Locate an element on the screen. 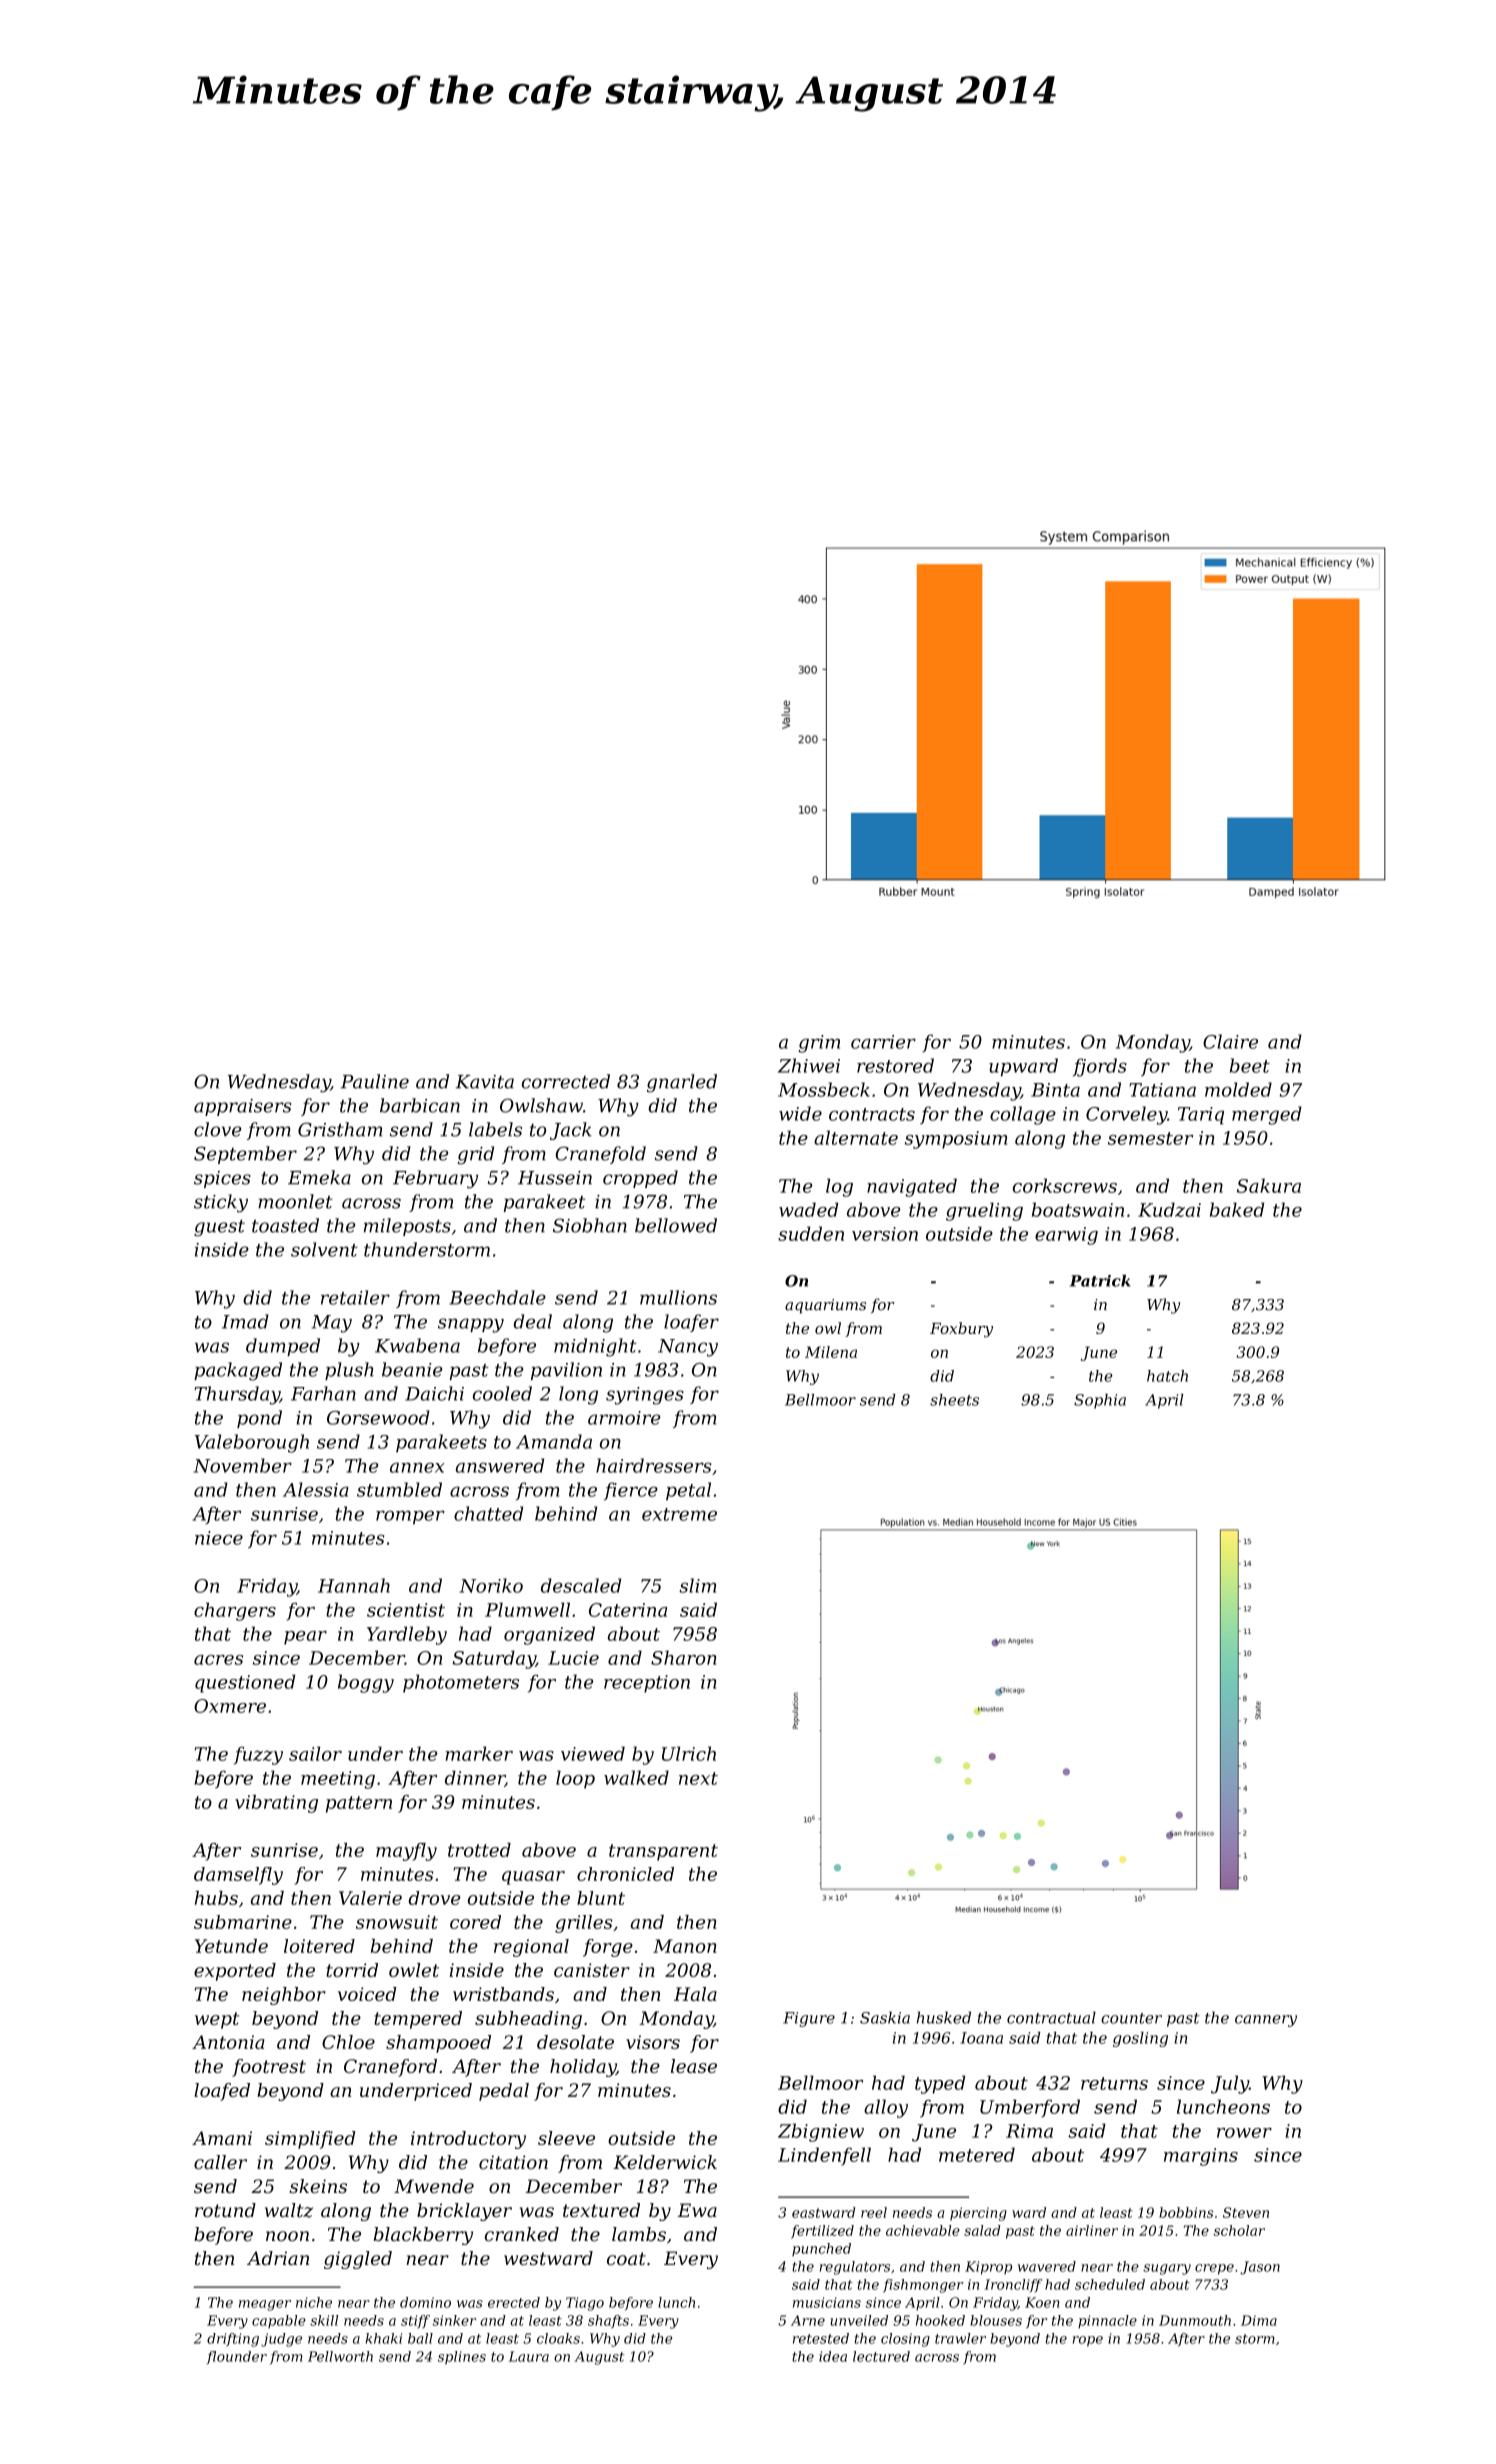  cannery is located at coordinates (1266, 2021).
